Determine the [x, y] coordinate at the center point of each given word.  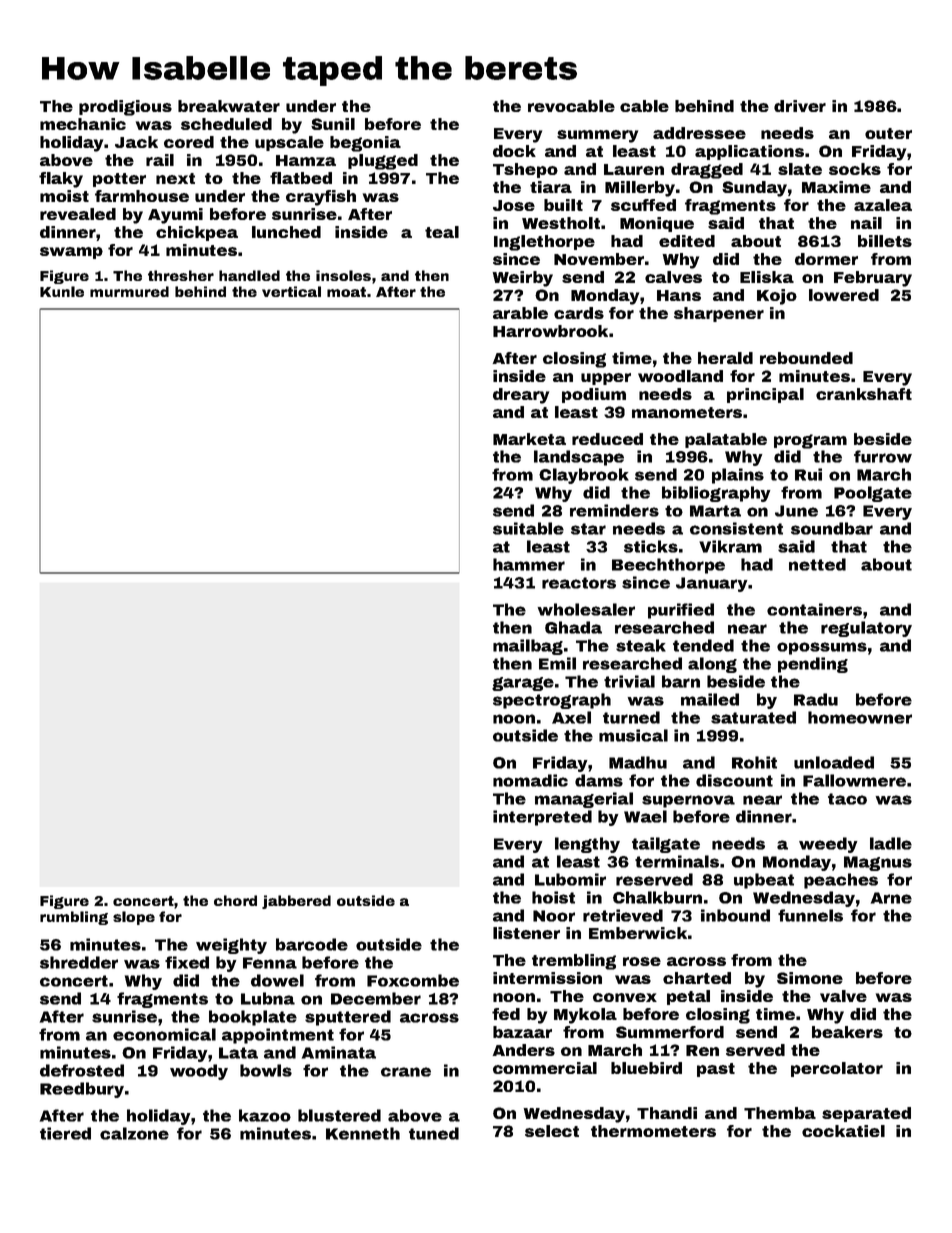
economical [164, 1034]
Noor [554, 916]
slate [800, 169]
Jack [136, 142]
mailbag [528, 647]
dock [514, 151]
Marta [715, 511]
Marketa [529, 439]
